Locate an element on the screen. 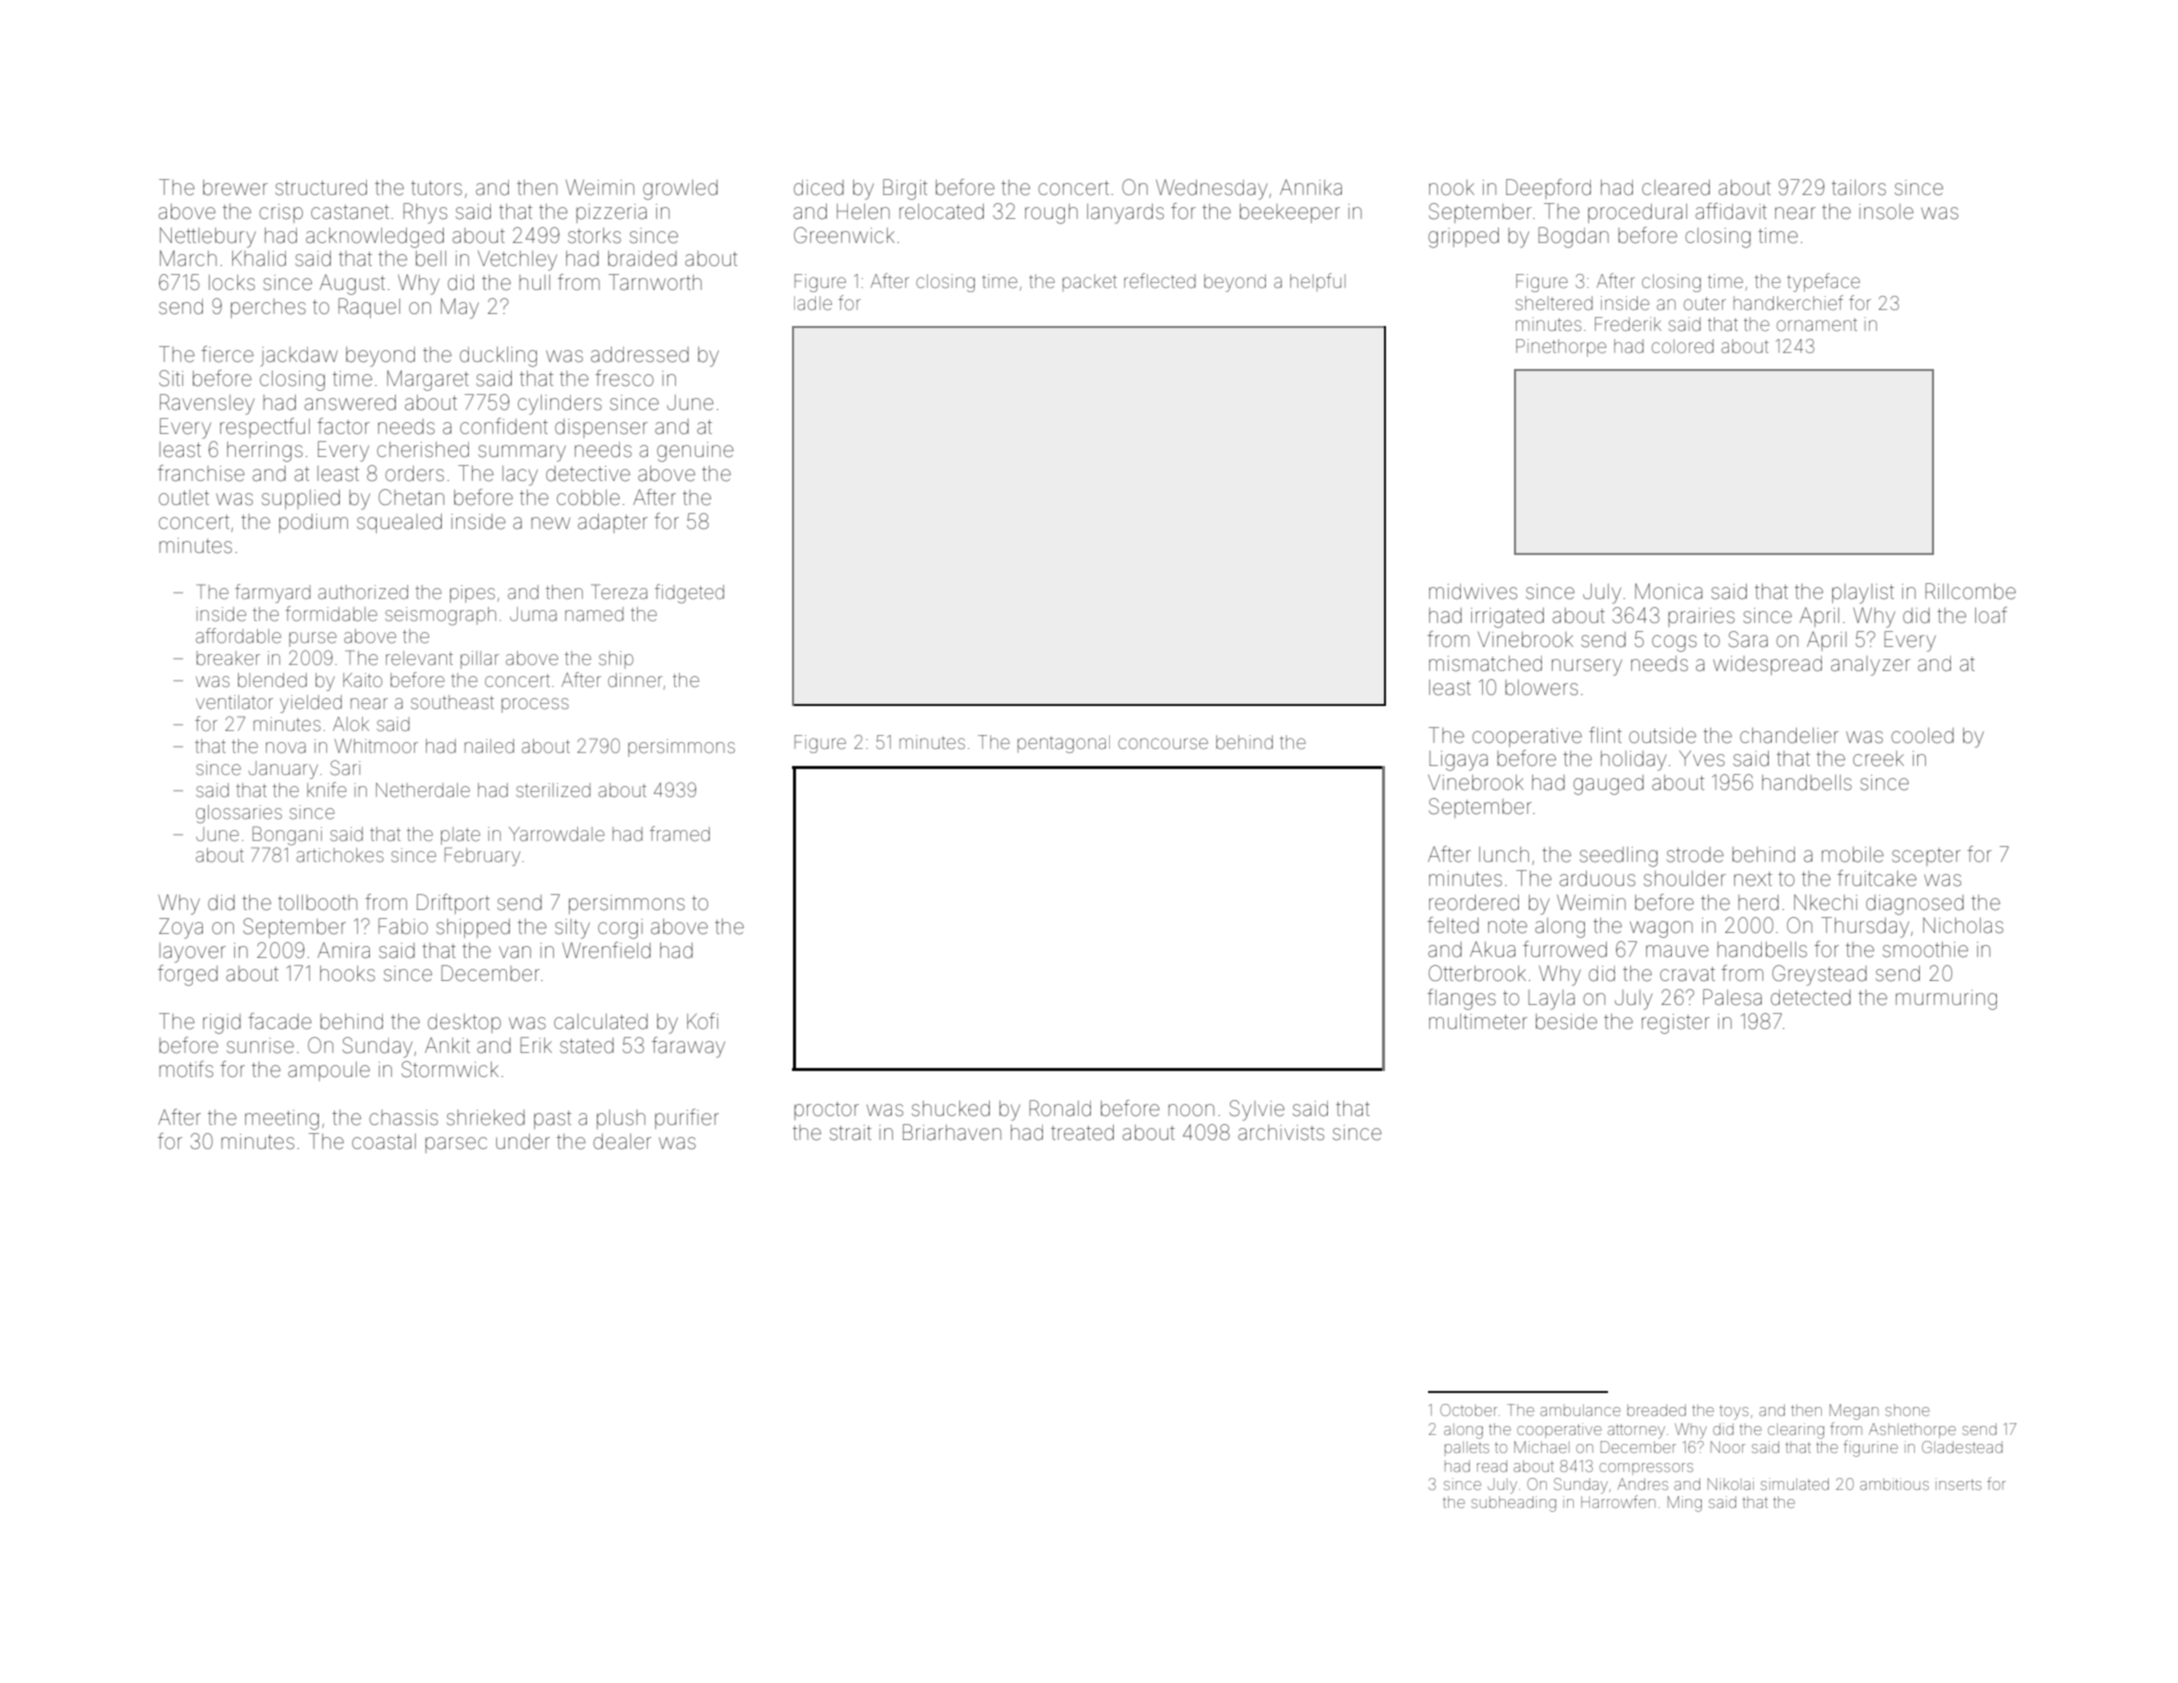  sterilized is located at coordinates (553, 790).
